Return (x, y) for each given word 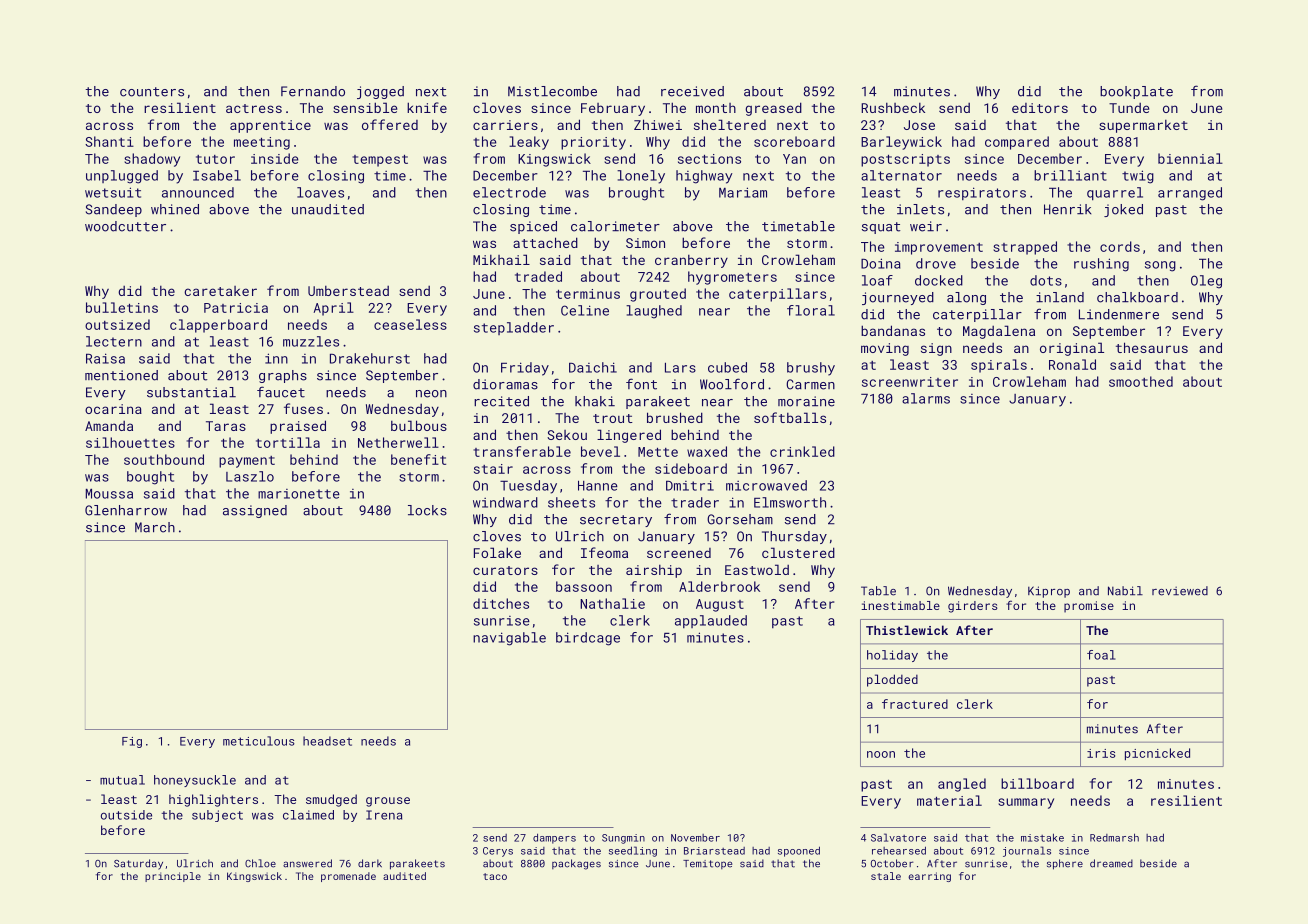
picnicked (1157, 754)
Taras (226, 426)
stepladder (514, 328)
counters (152, 92)
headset (327, 741)
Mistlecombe (552, 91)
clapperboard (218, 326)
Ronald (1072, 364)
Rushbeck (893, 108)
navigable (509, 639)
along (966, 298)
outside (126, 815)
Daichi (593, 367)
